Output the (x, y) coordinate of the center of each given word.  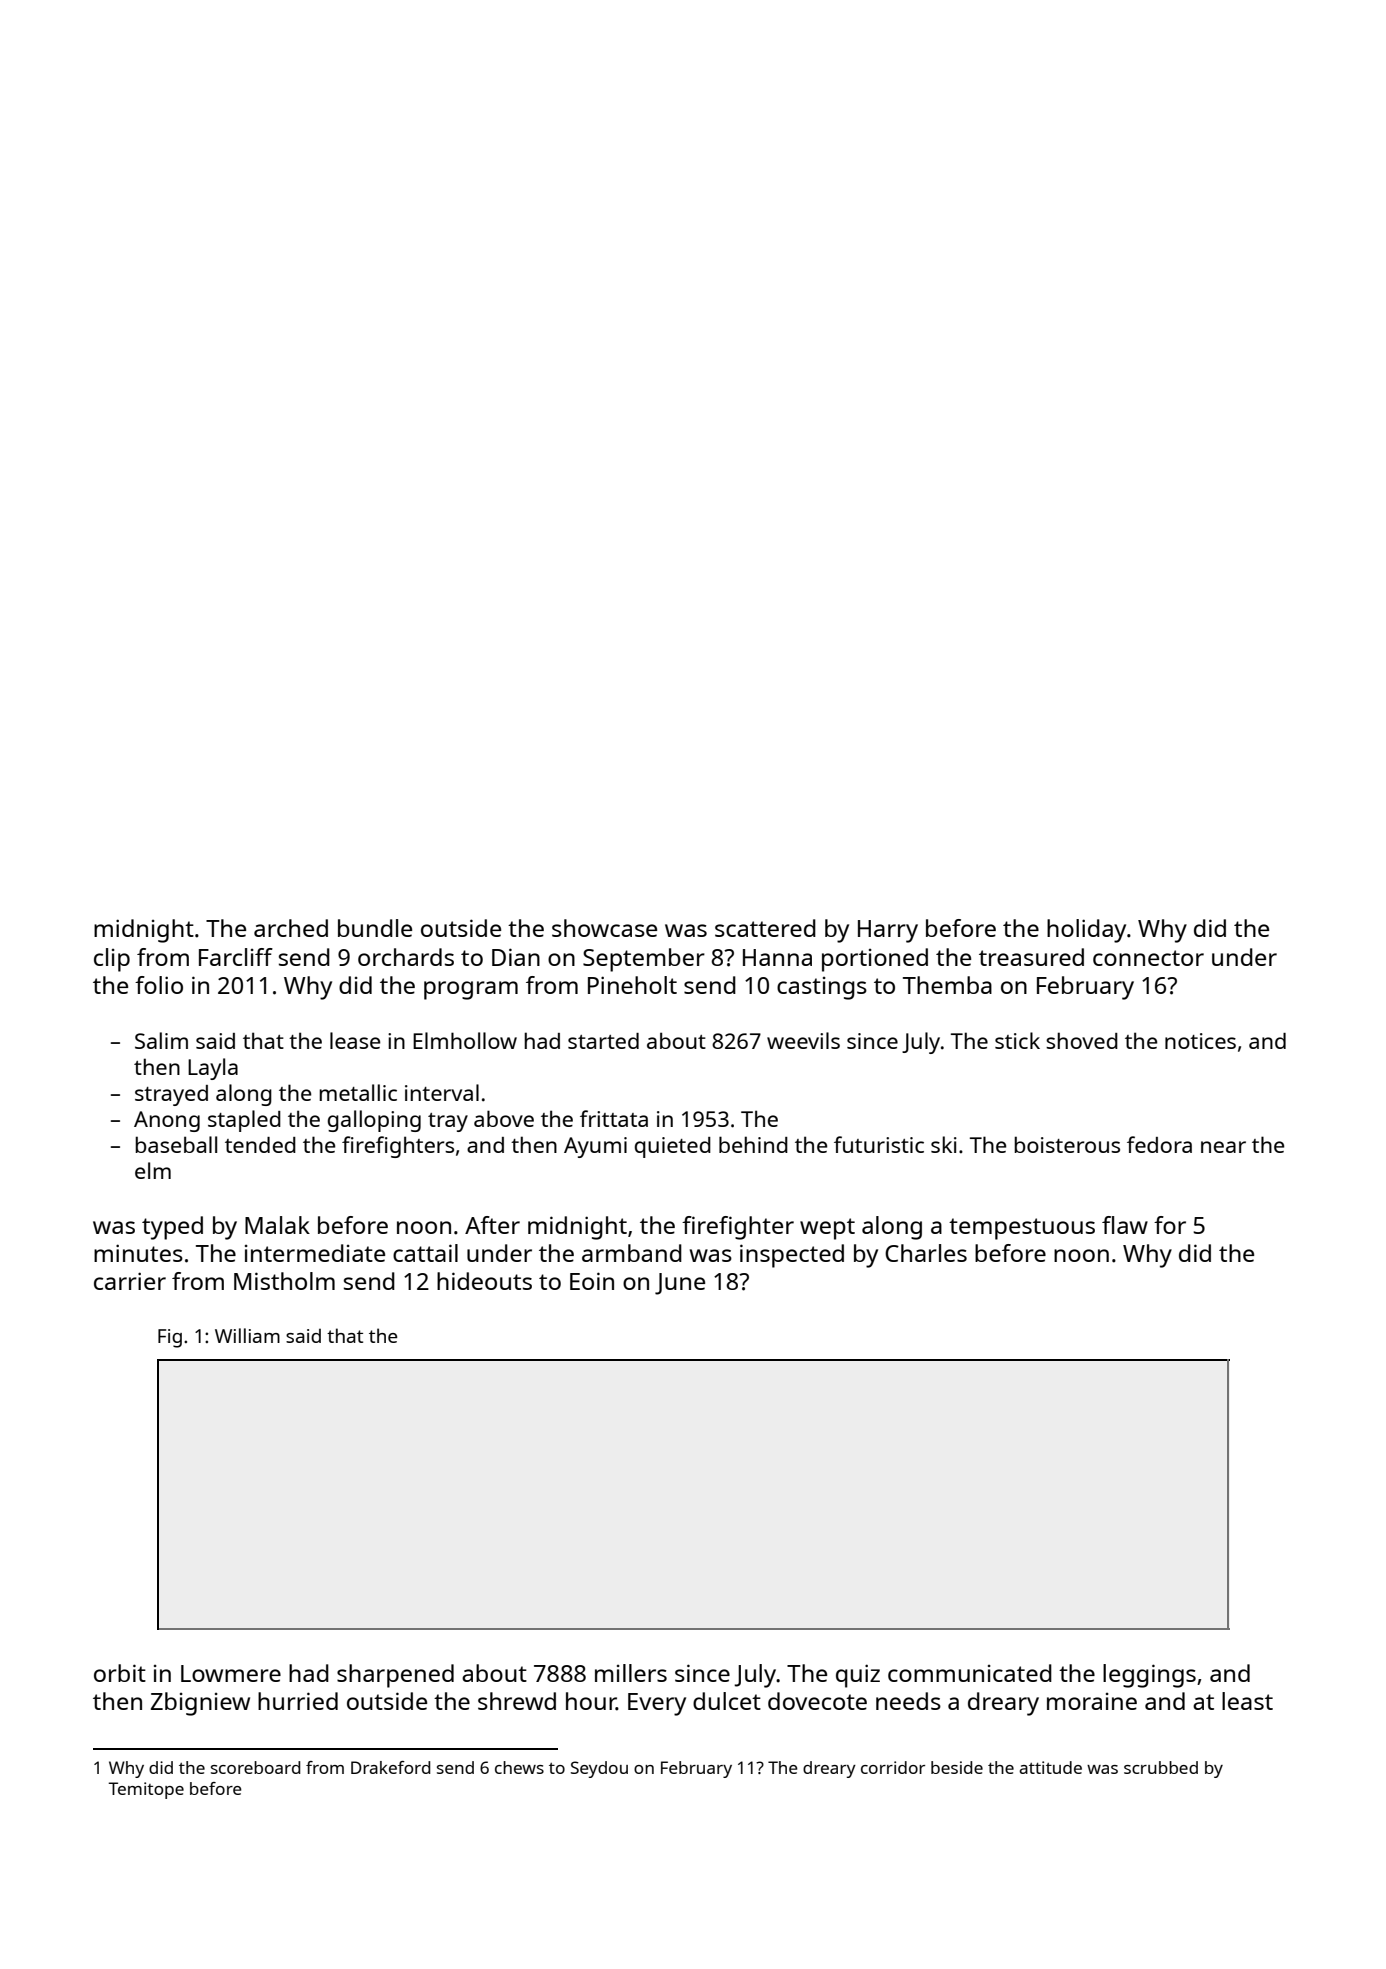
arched (291, 928)
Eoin (592, 1281)
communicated (970, 1673)
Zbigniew (200, 1704)
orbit (120, 1673)
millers (631, 1673)
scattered (765, 928)
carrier (130, 1281)
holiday (1086, 931)
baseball (176, 1144)
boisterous (1067, 1144)
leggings (1149, 1676)
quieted (673, 1147)
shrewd (517, 1701)
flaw (1125, 1225)
